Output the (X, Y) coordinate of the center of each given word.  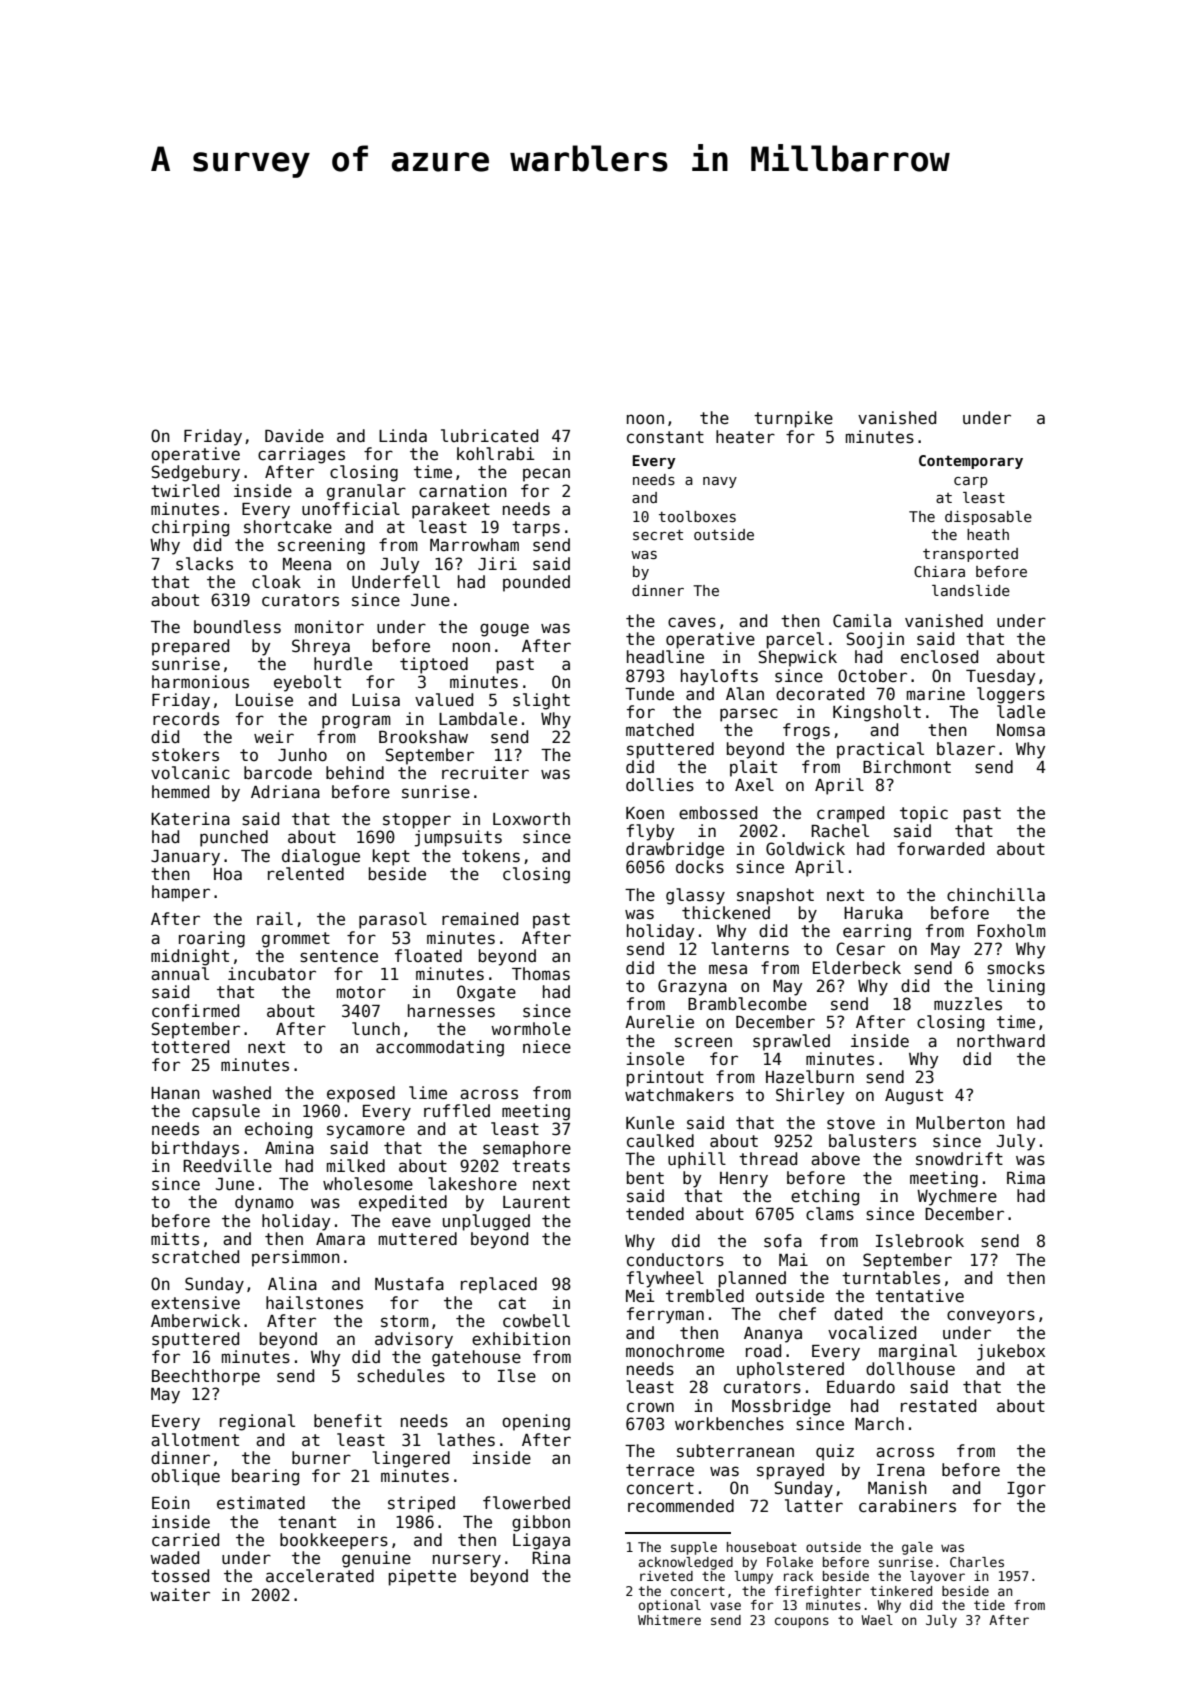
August (914, 1097)
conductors (675, 1260)
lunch (376, 1029)
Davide (294, 436)
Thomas (541, 974)
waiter (180, 1595)
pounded (536, 583)
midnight (190, 957)
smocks (1016, 968)
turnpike (793, 419)
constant (665, 437)
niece (547, 1047)
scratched (195, 1257)
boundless (237, 627)
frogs (806, 731)
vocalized (872, 1333)
